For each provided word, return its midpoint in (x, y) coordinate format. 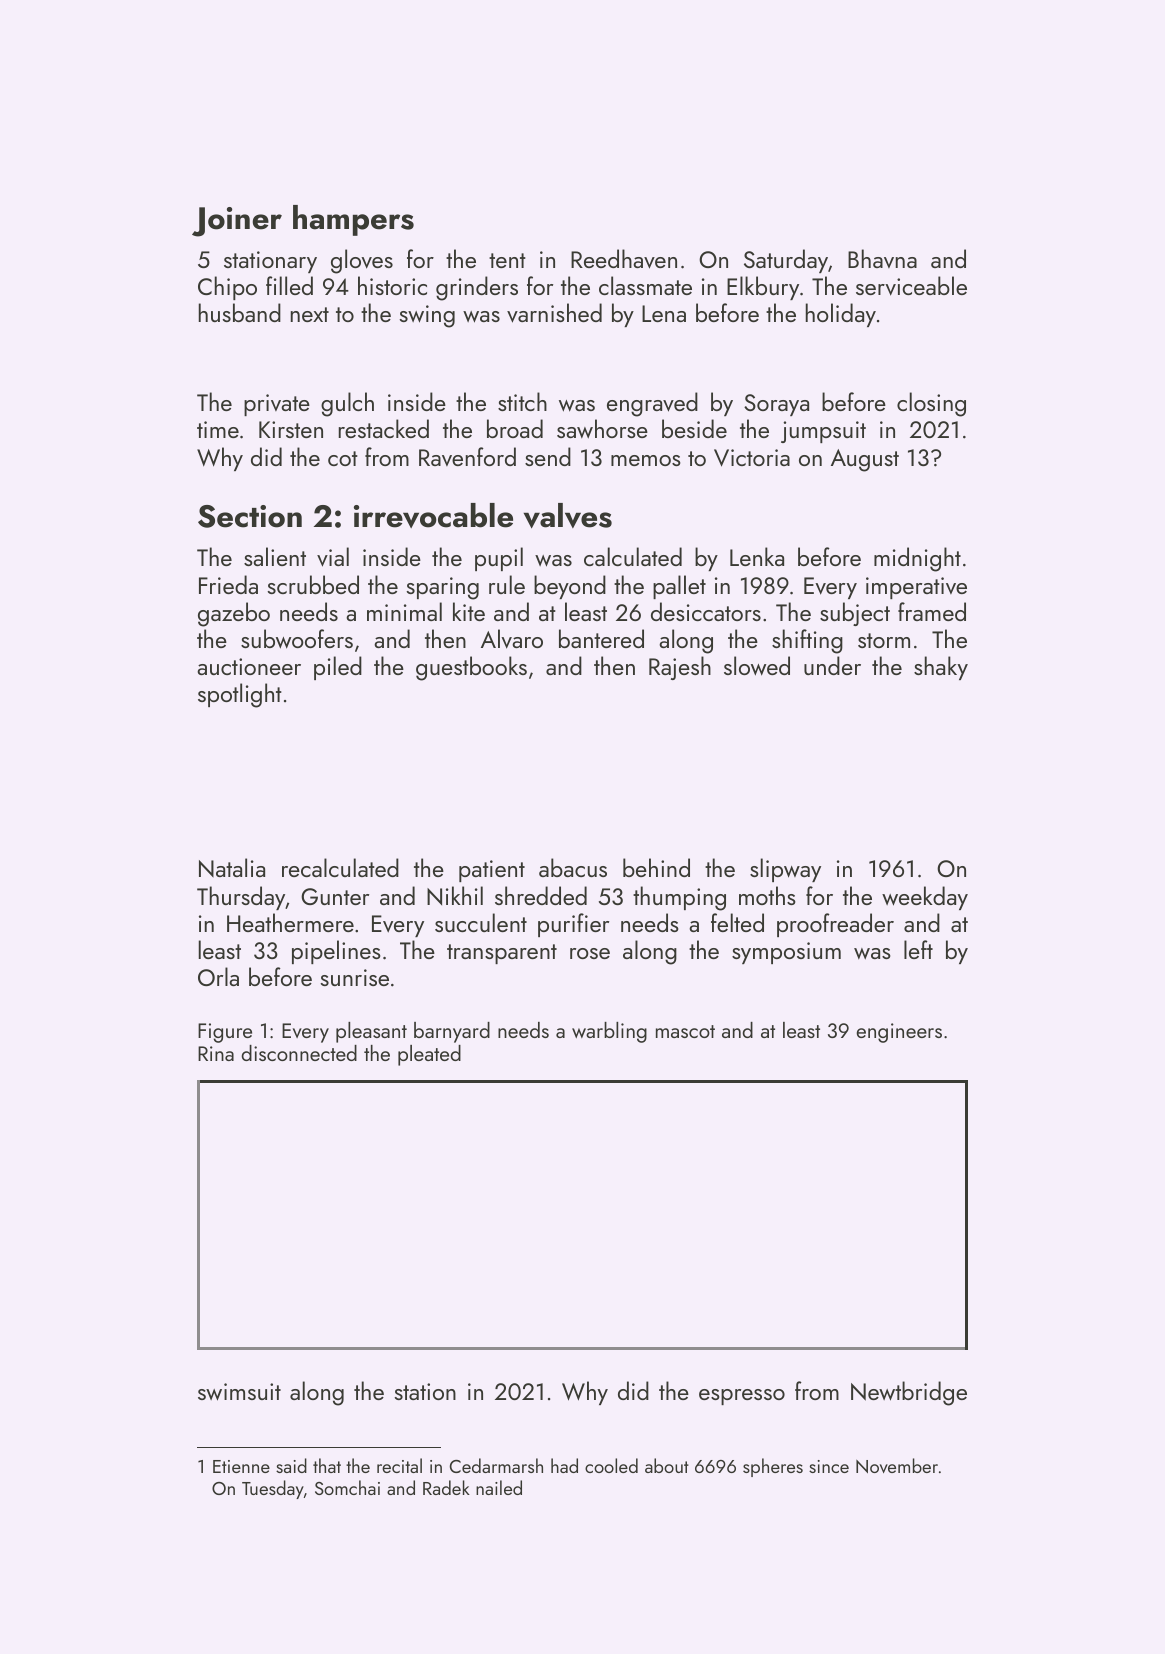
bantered (601, 638)
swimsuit (239, 1392)
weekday (925, 898)
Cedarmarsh (496, 1465)
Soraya (776, 405)
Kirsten (291, 429)
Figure (225, 1033)
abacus (573, 867)
